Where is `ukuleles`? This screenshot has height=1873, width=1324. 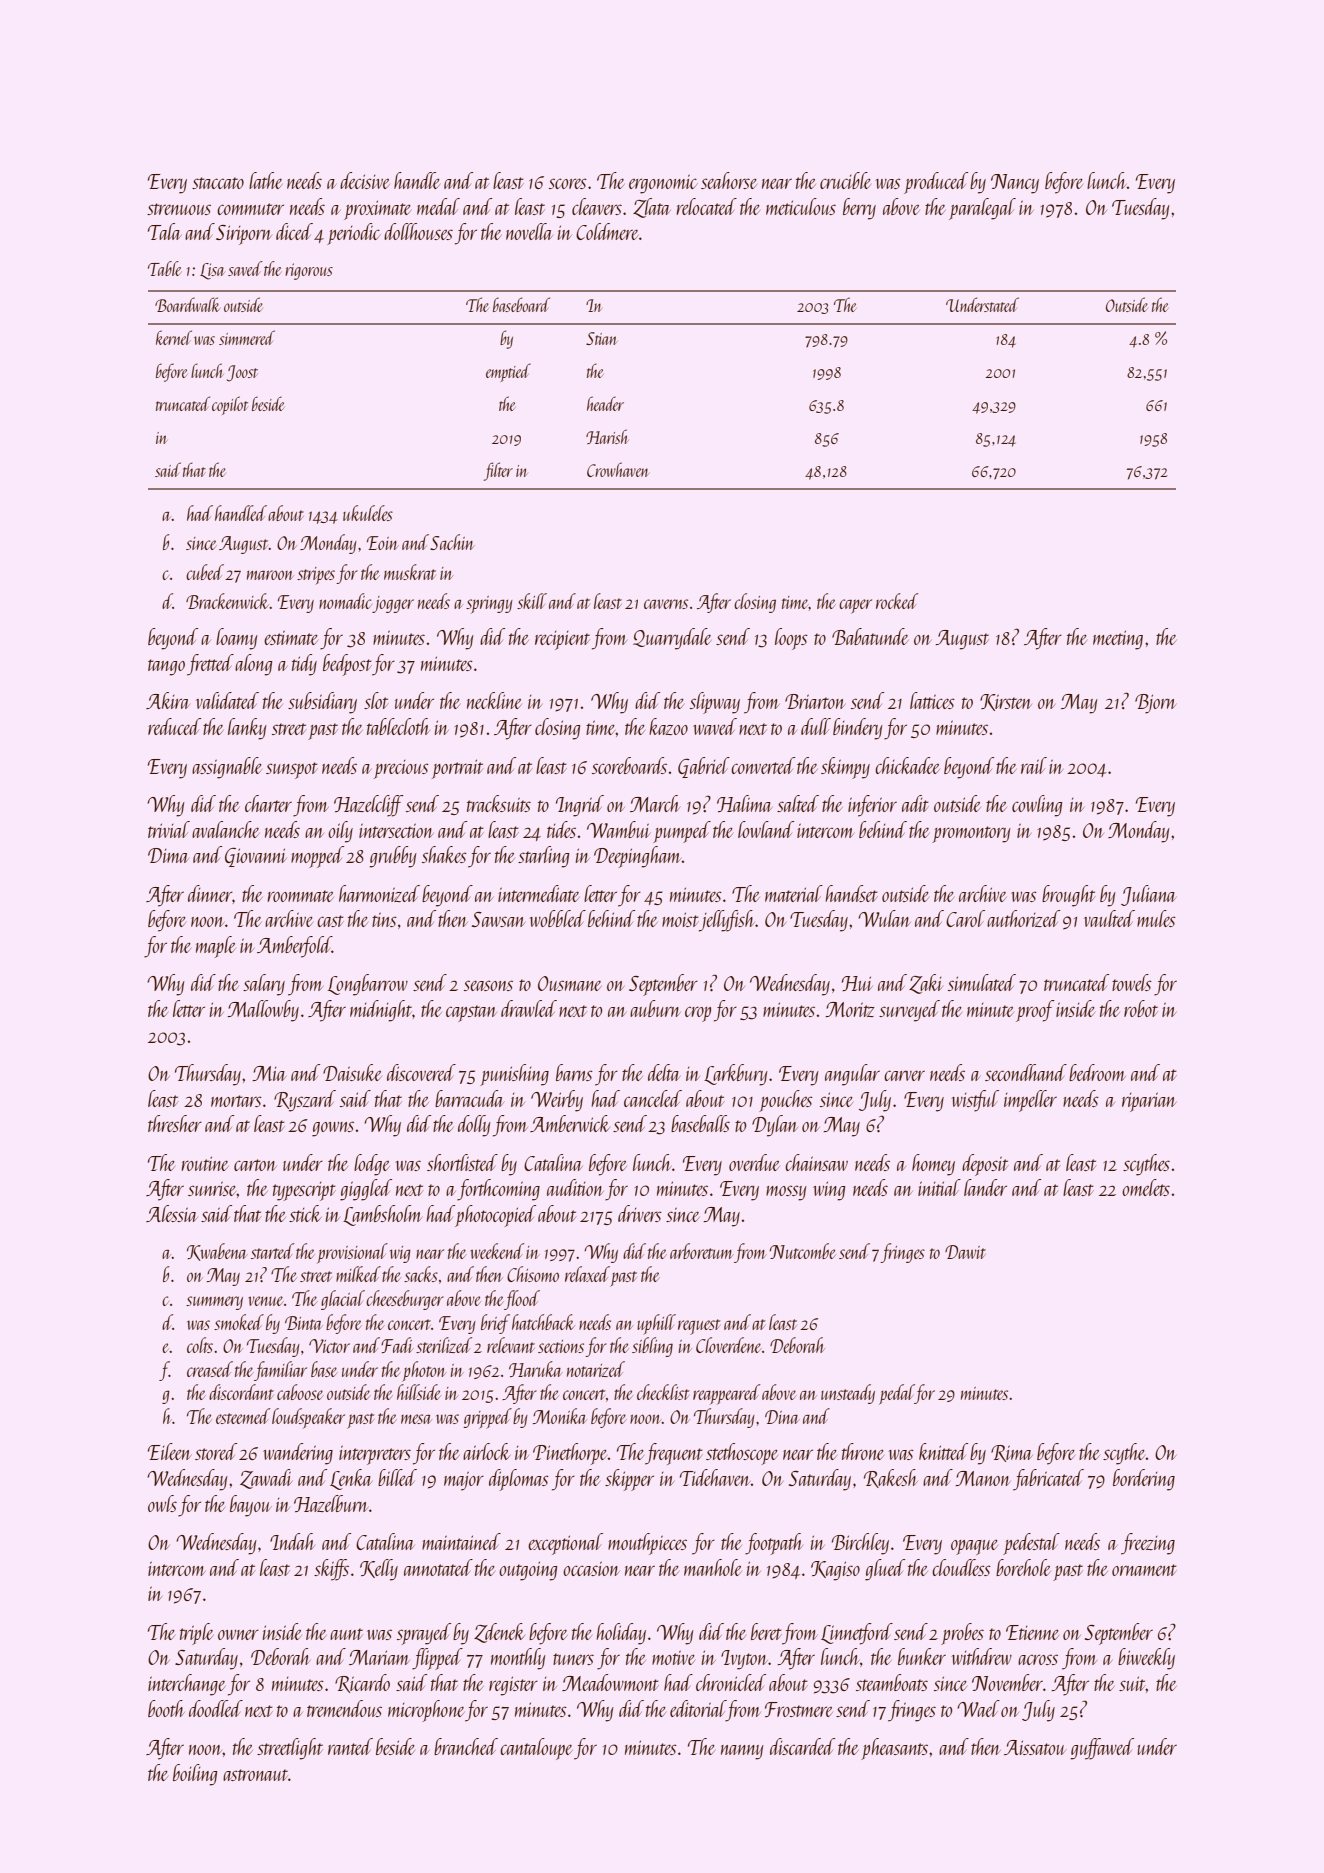
ukuleles is located at coordinates (368, 513).
